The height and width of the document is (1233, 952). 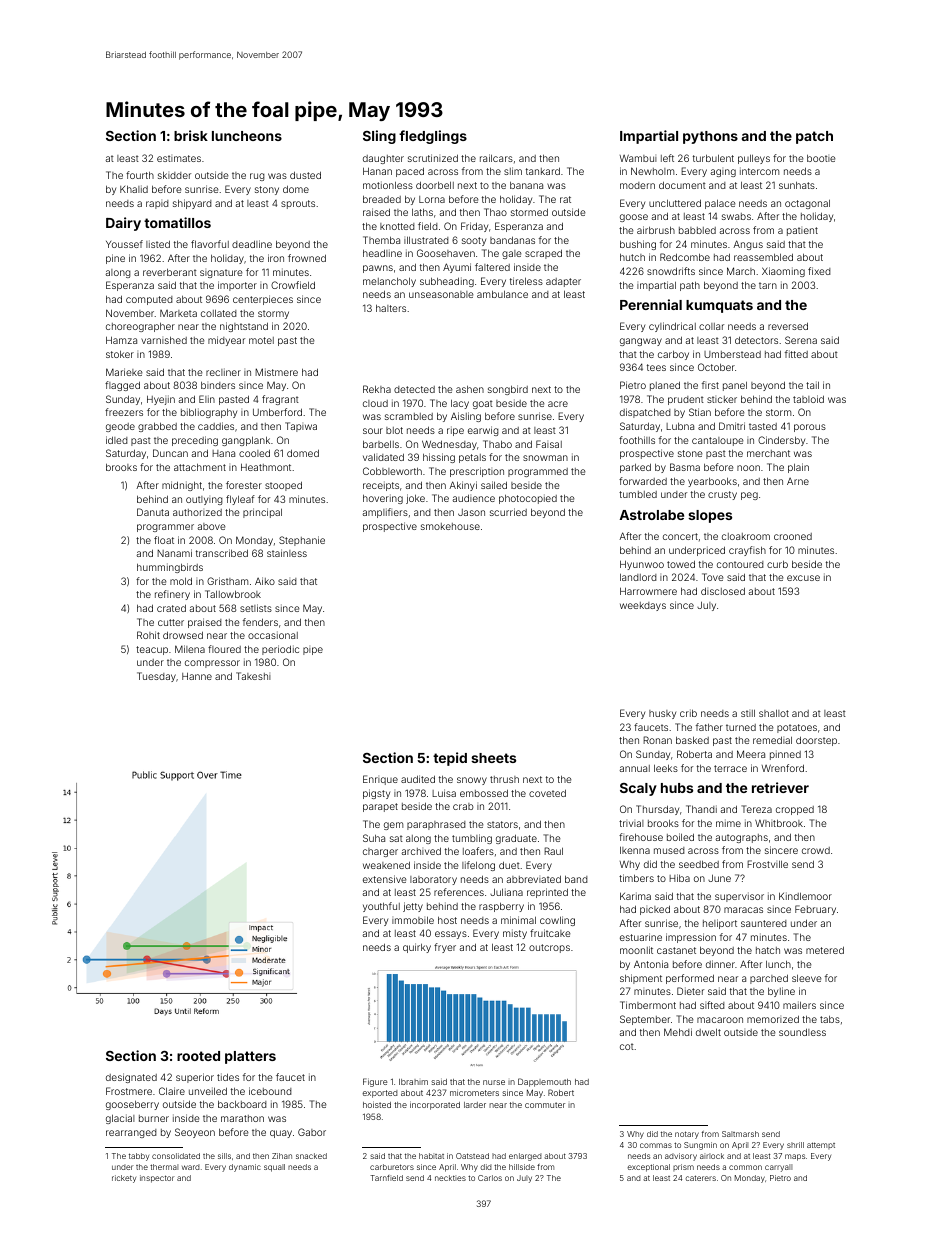 What do you see at coordinates (383, 159) in the document?
I see `daughter` at bounding box center [383, 159].
